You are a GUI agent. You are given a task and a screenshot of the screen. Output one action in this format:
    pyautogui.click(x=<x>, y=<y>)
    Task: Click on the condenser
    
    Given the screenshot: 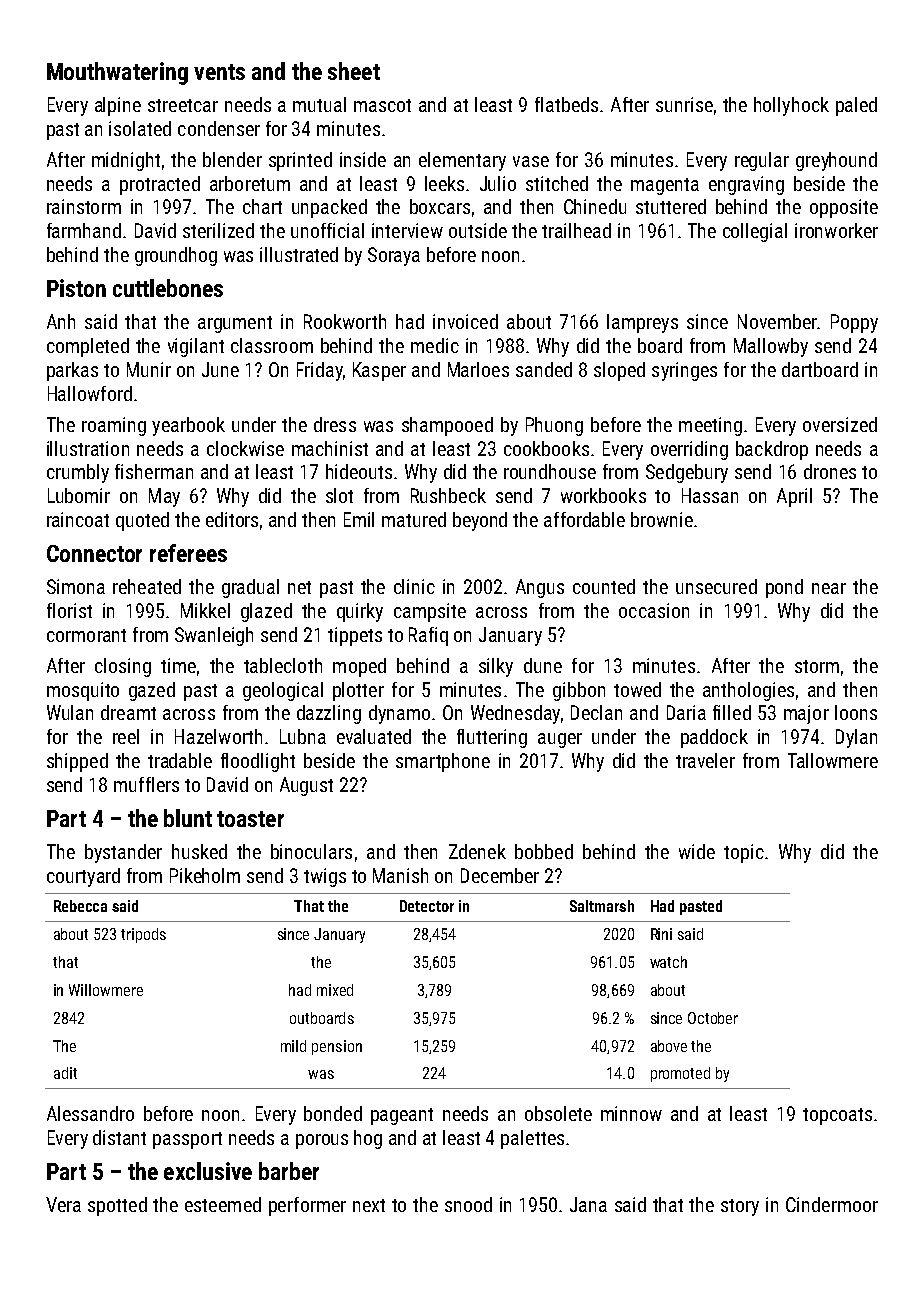 What is the action you would take?
    pyautogui.click(x=219, y=128)
